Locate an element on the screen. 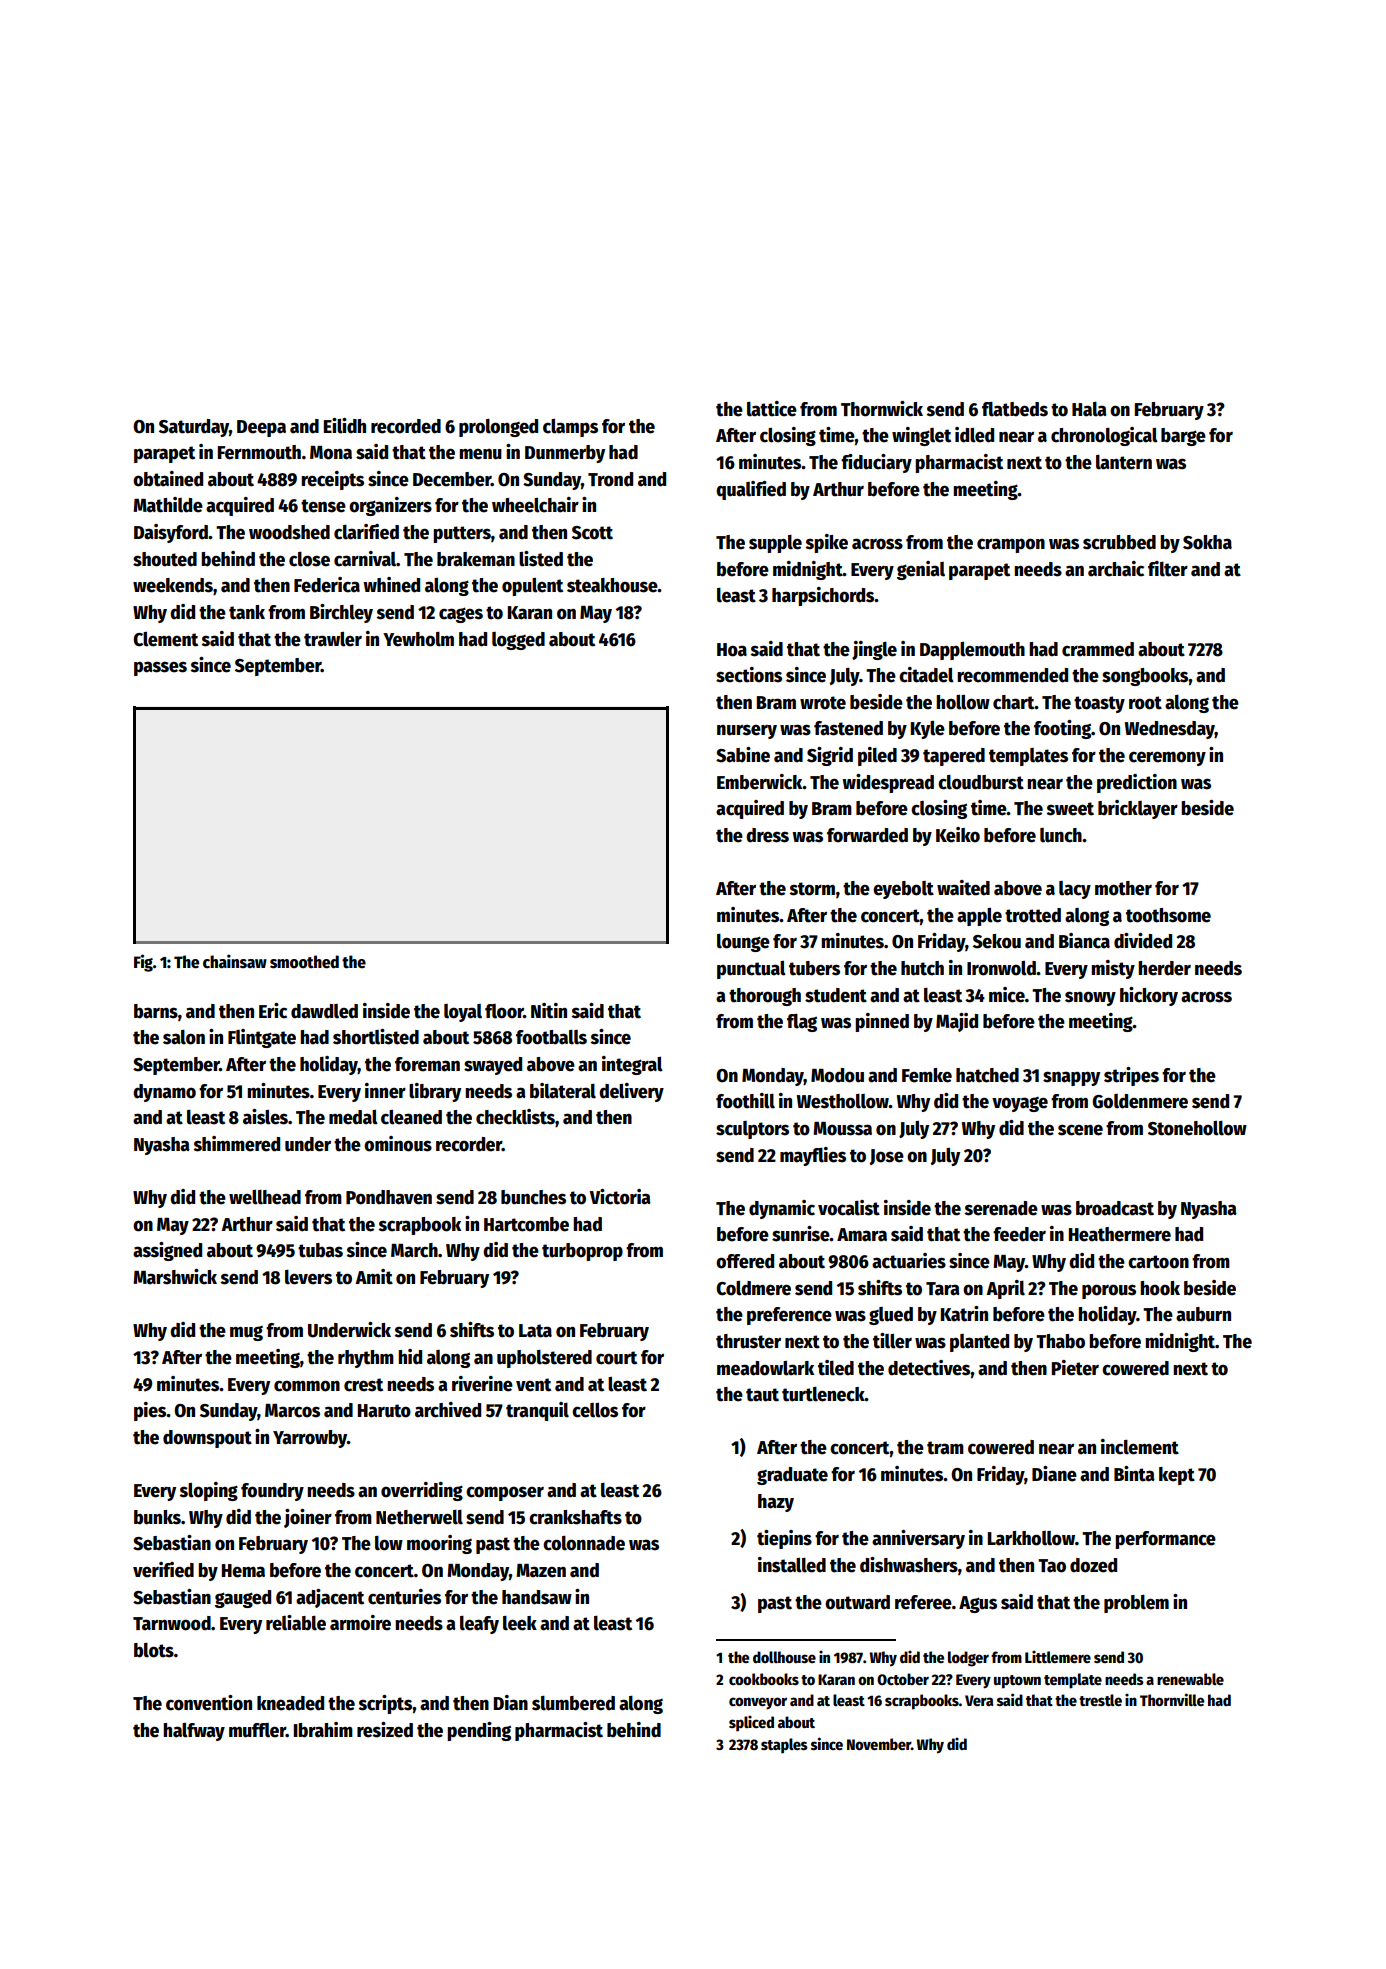 The image size is (1386, 1969). lattice is located at coordinates (772, 409).
